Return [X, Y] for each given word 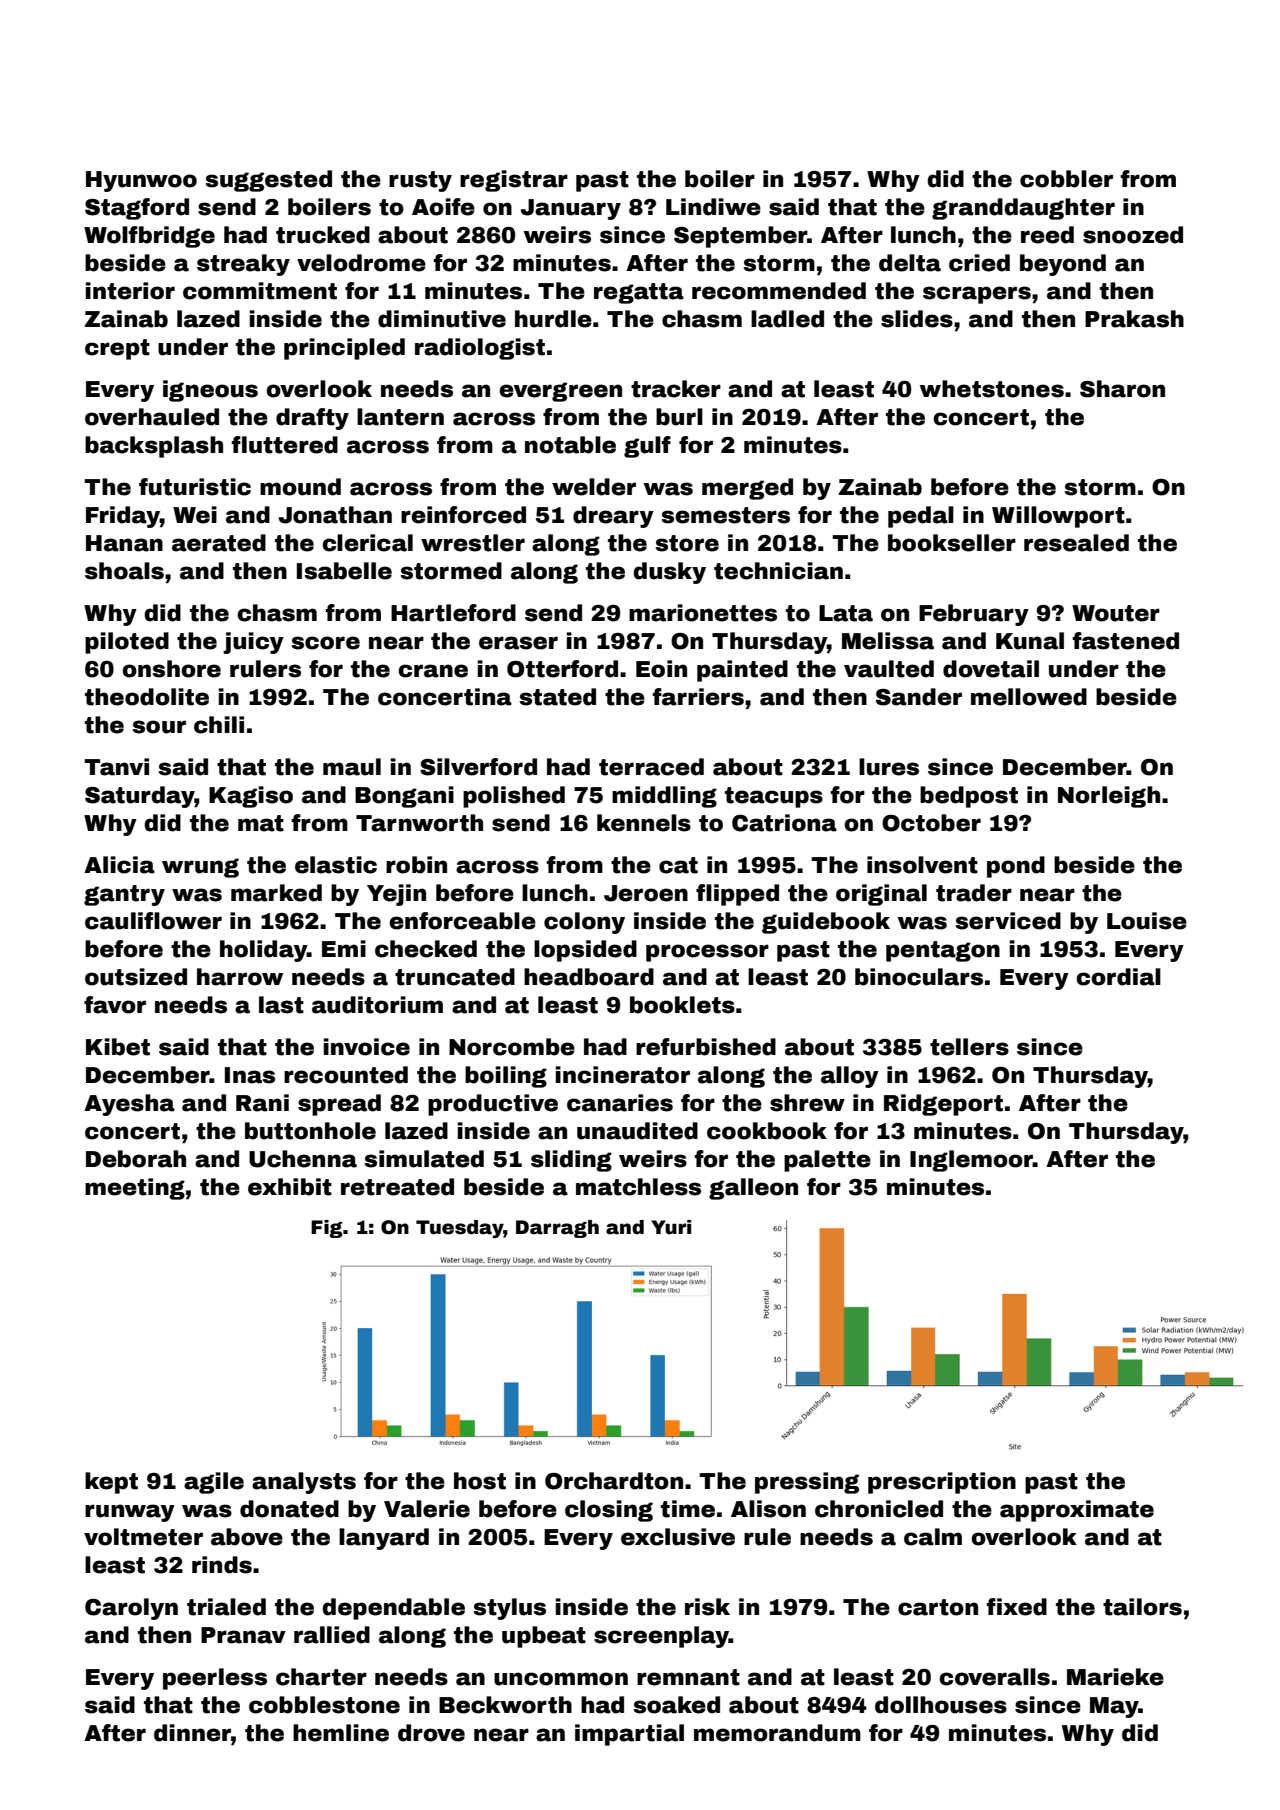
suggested [268, 181]
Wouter [1116, 613]
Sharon [1122, 389]
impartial [629, 1735]
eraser [518, 643]
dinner [192, 1733]
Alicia [119, 865]
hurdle [553, 319]
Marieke [1115, 1677]
